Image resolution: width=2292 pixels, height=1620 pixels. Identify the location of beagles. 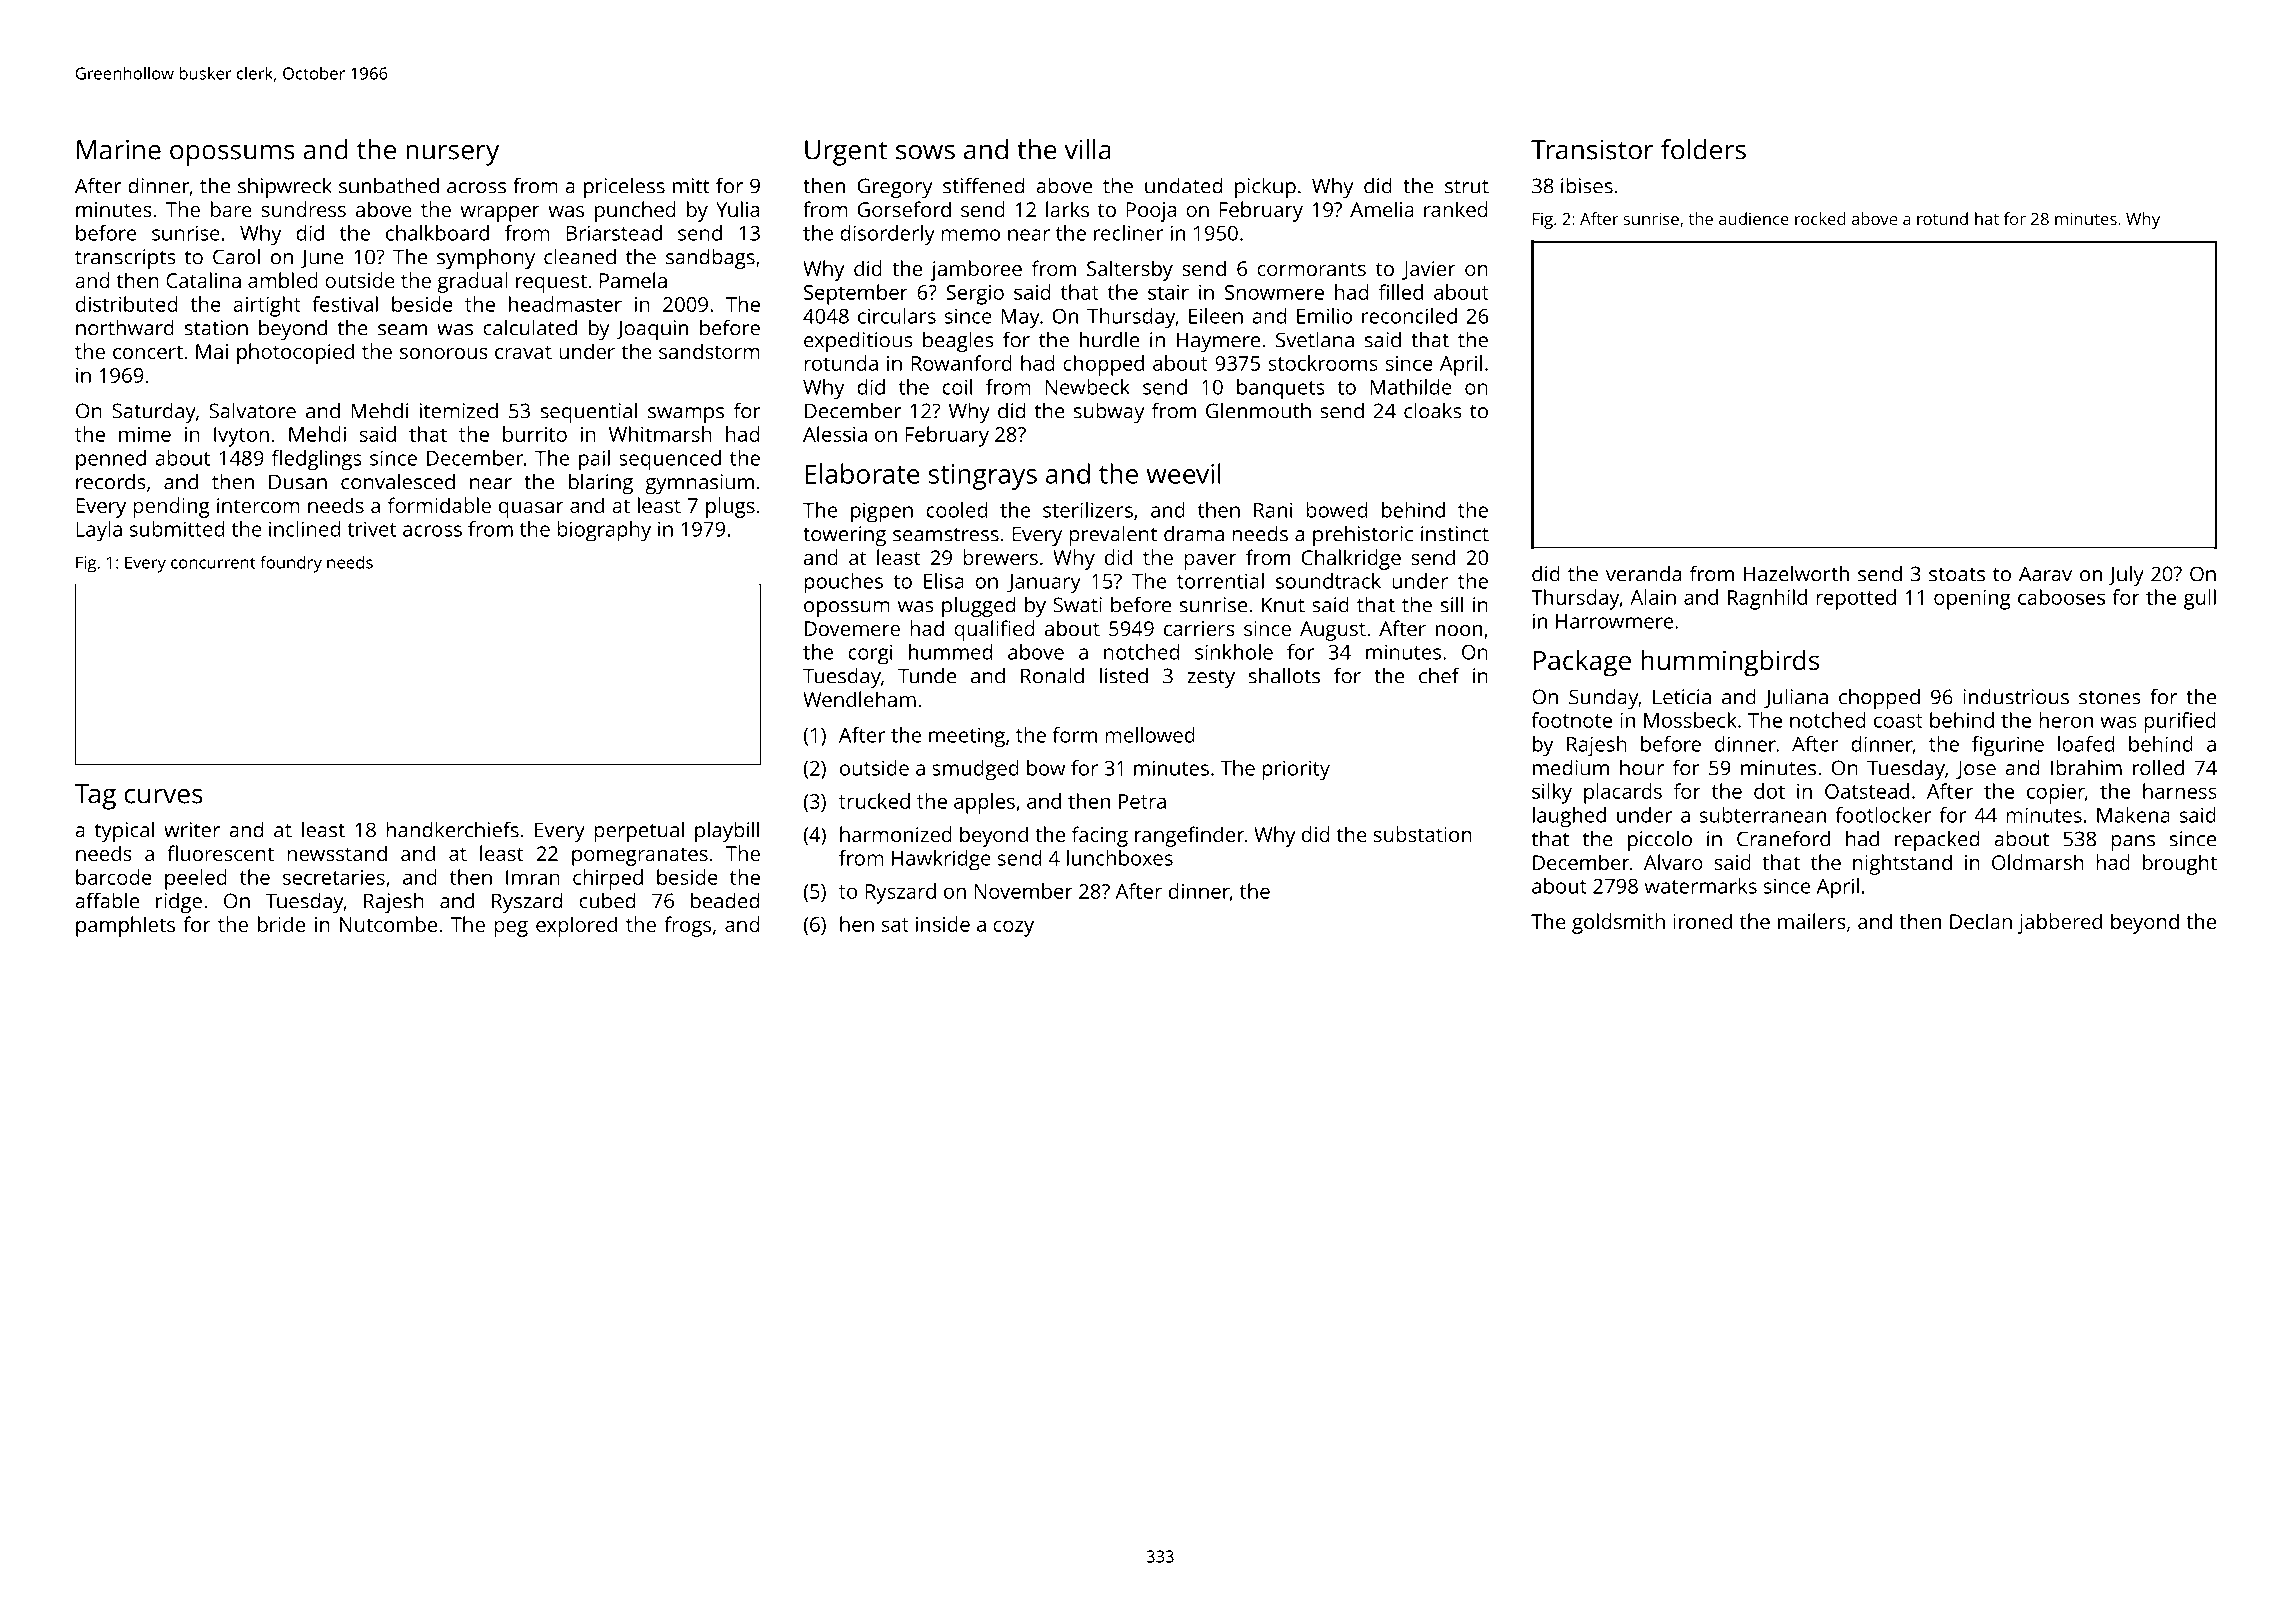
(958, 341).
